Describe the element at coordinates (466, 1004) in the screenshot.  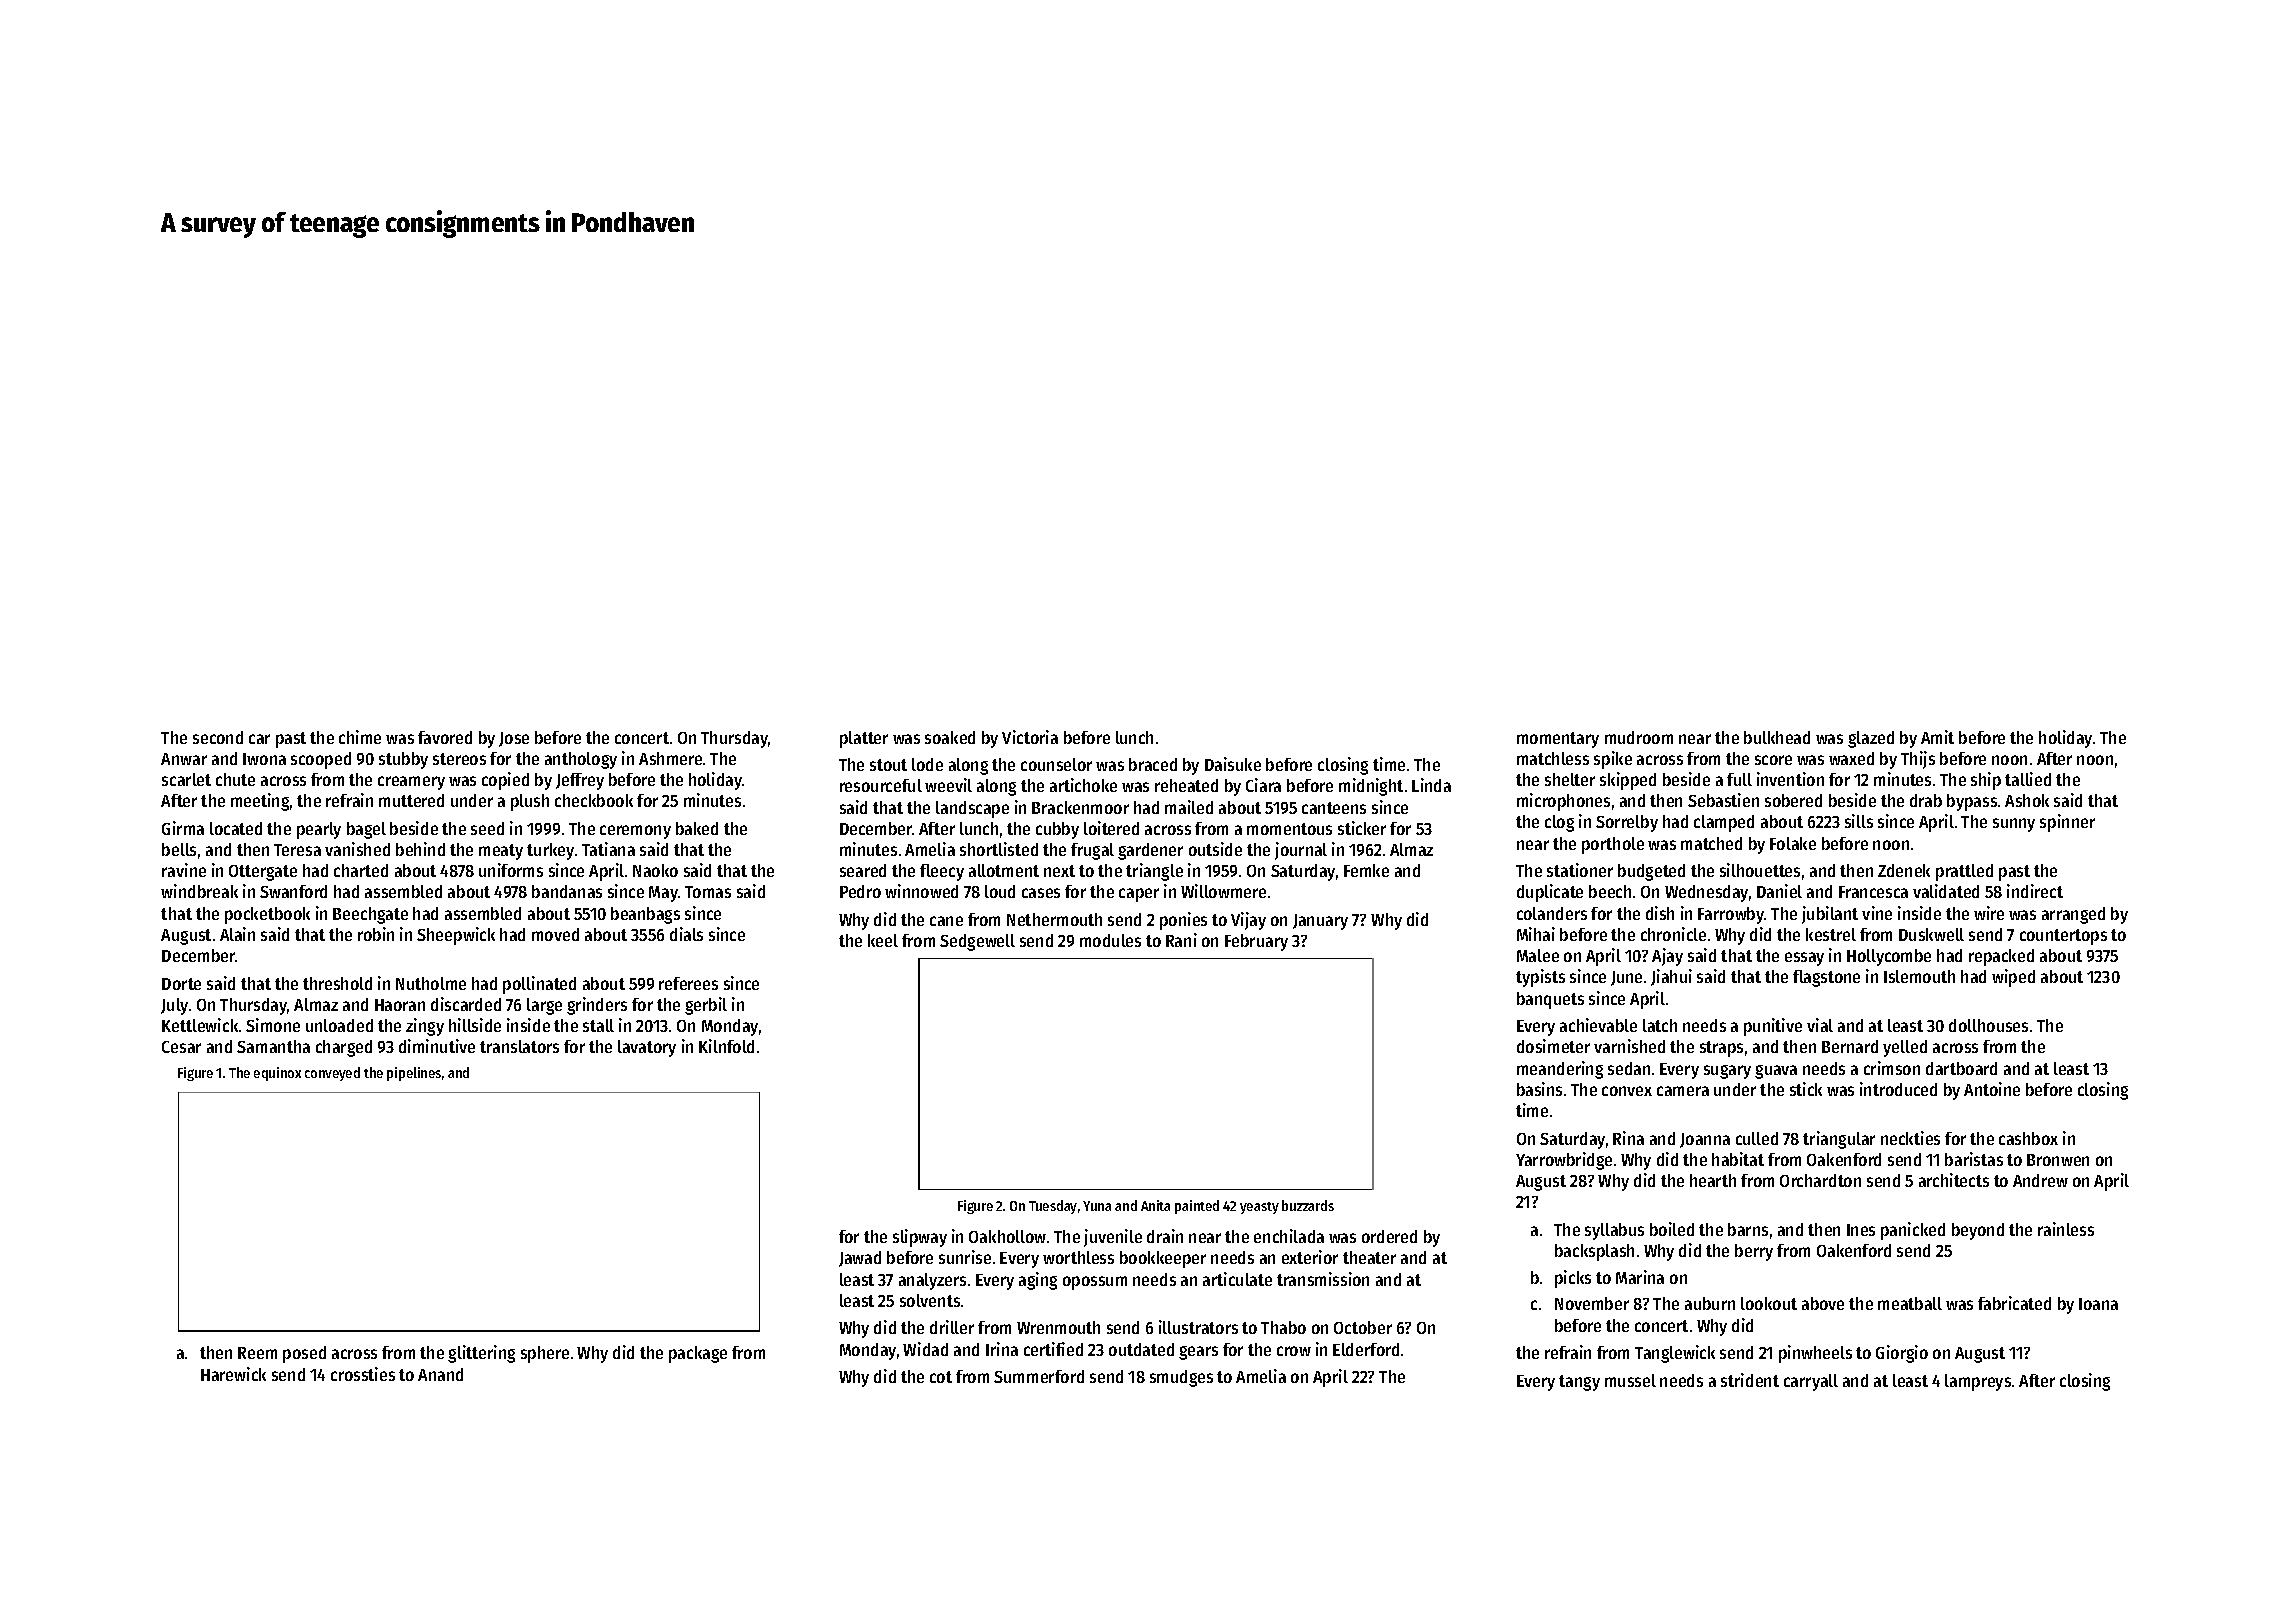
I see `discarded` at that location.
